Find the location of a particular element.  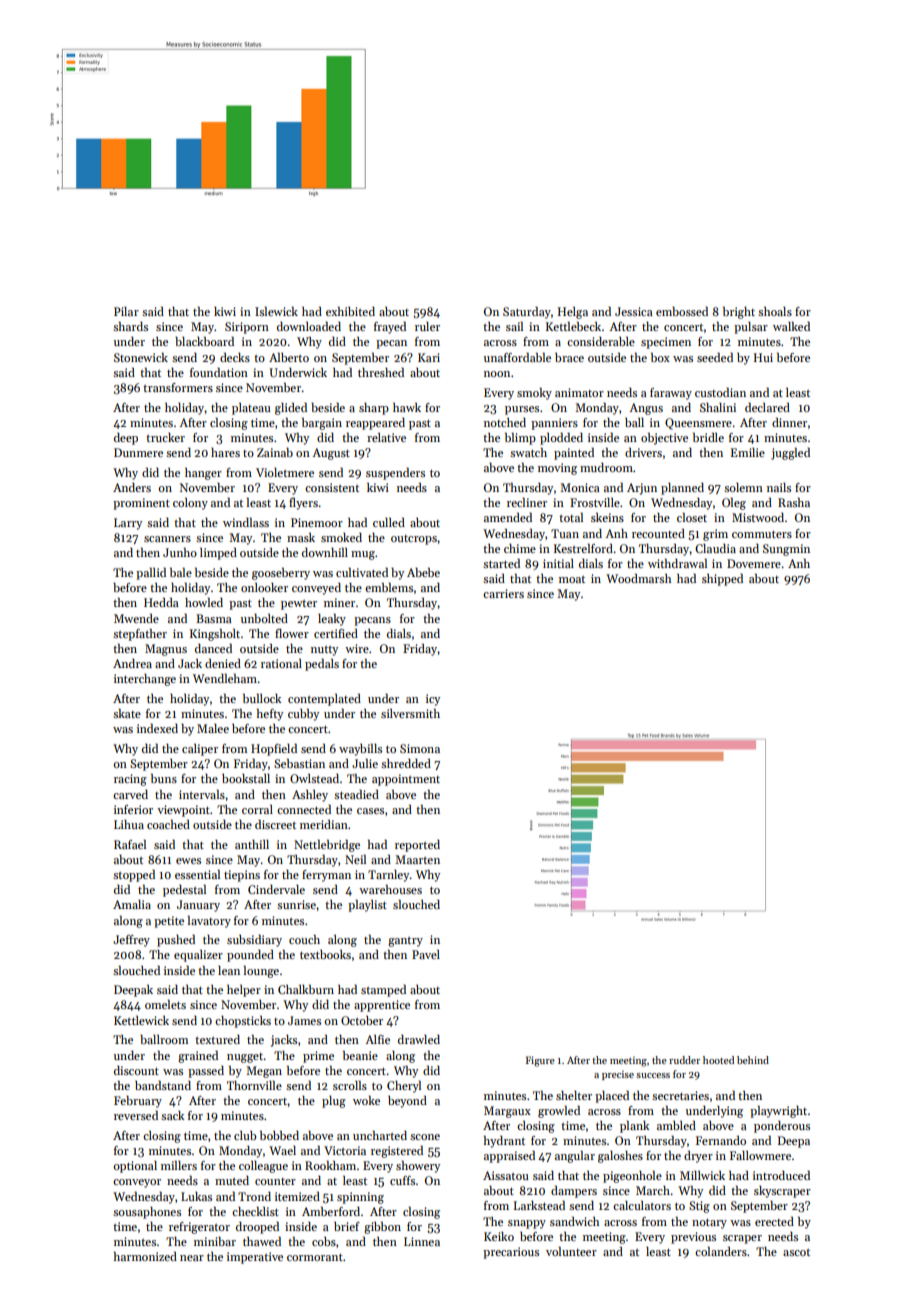

omelets is located at coordinates (165, 1004).
